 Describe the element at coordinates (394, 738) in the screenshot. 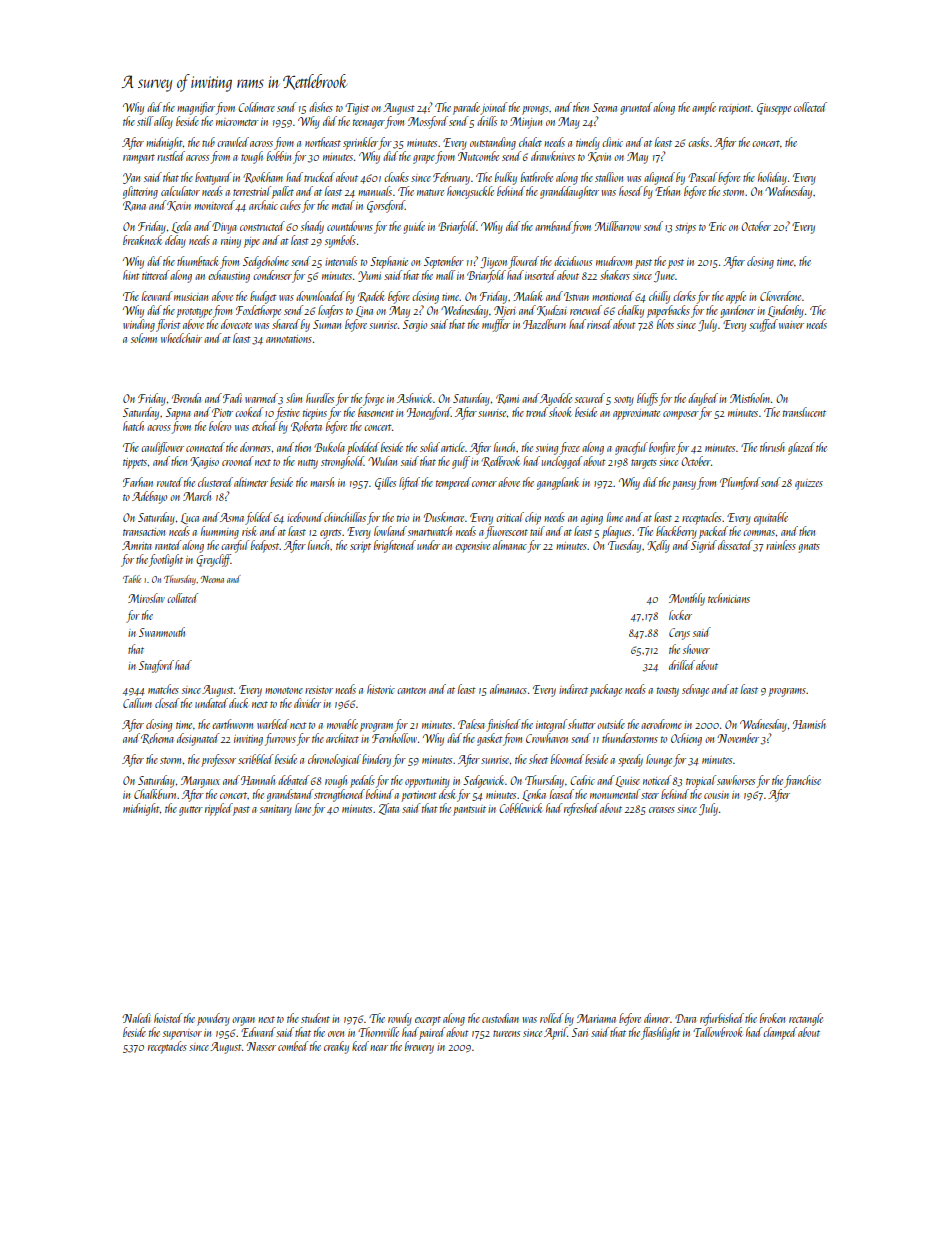

I see `Fernhollow` at that location.
